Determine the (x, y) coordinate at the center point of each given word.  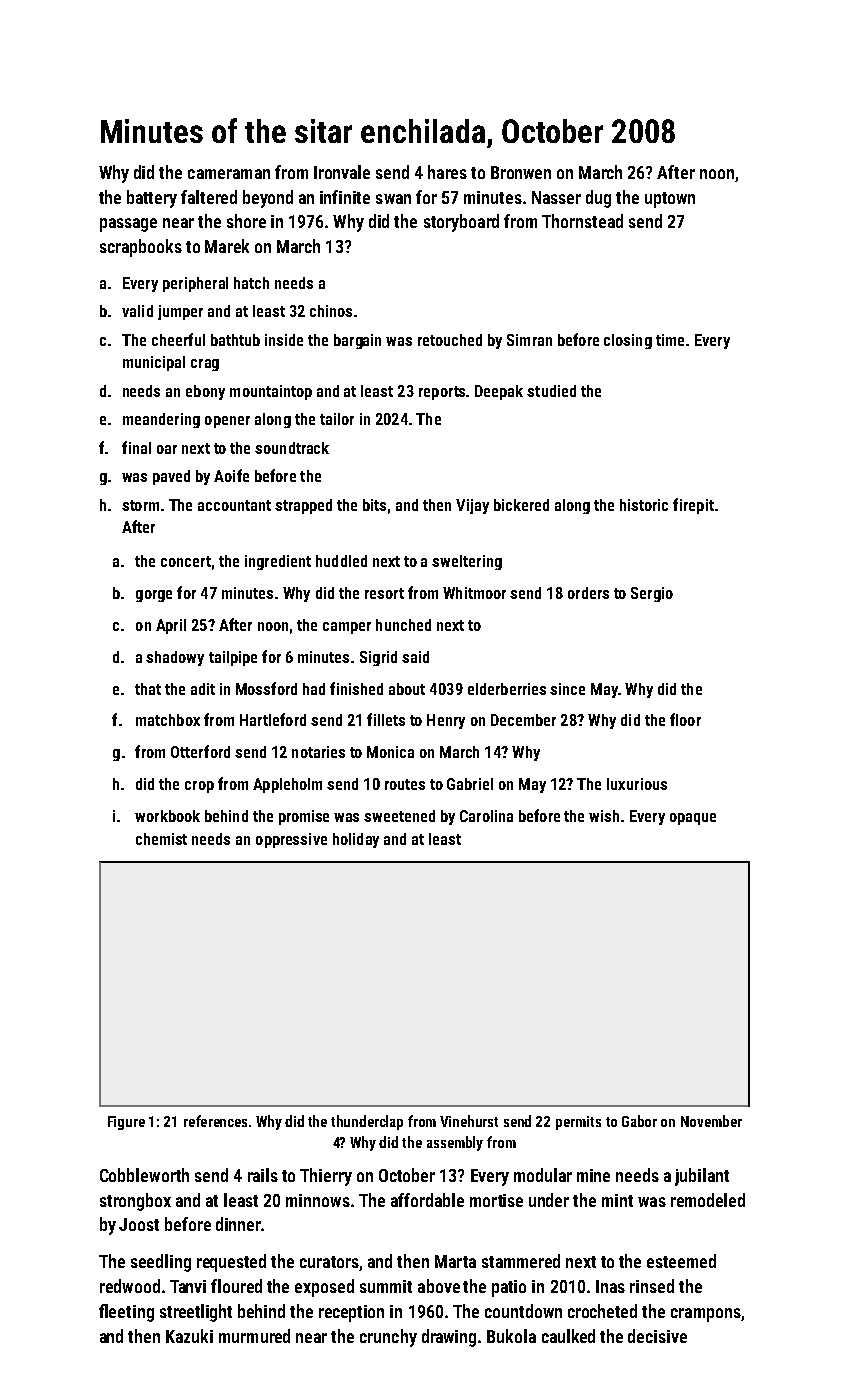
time (670, 340)
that (148, 689)
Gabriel (470, 784)
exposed (324, 1288)
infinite (345, 197)
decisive (657, 1336)
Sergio (652, 594)
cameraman (229, 174)
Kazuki (189, 1336)
